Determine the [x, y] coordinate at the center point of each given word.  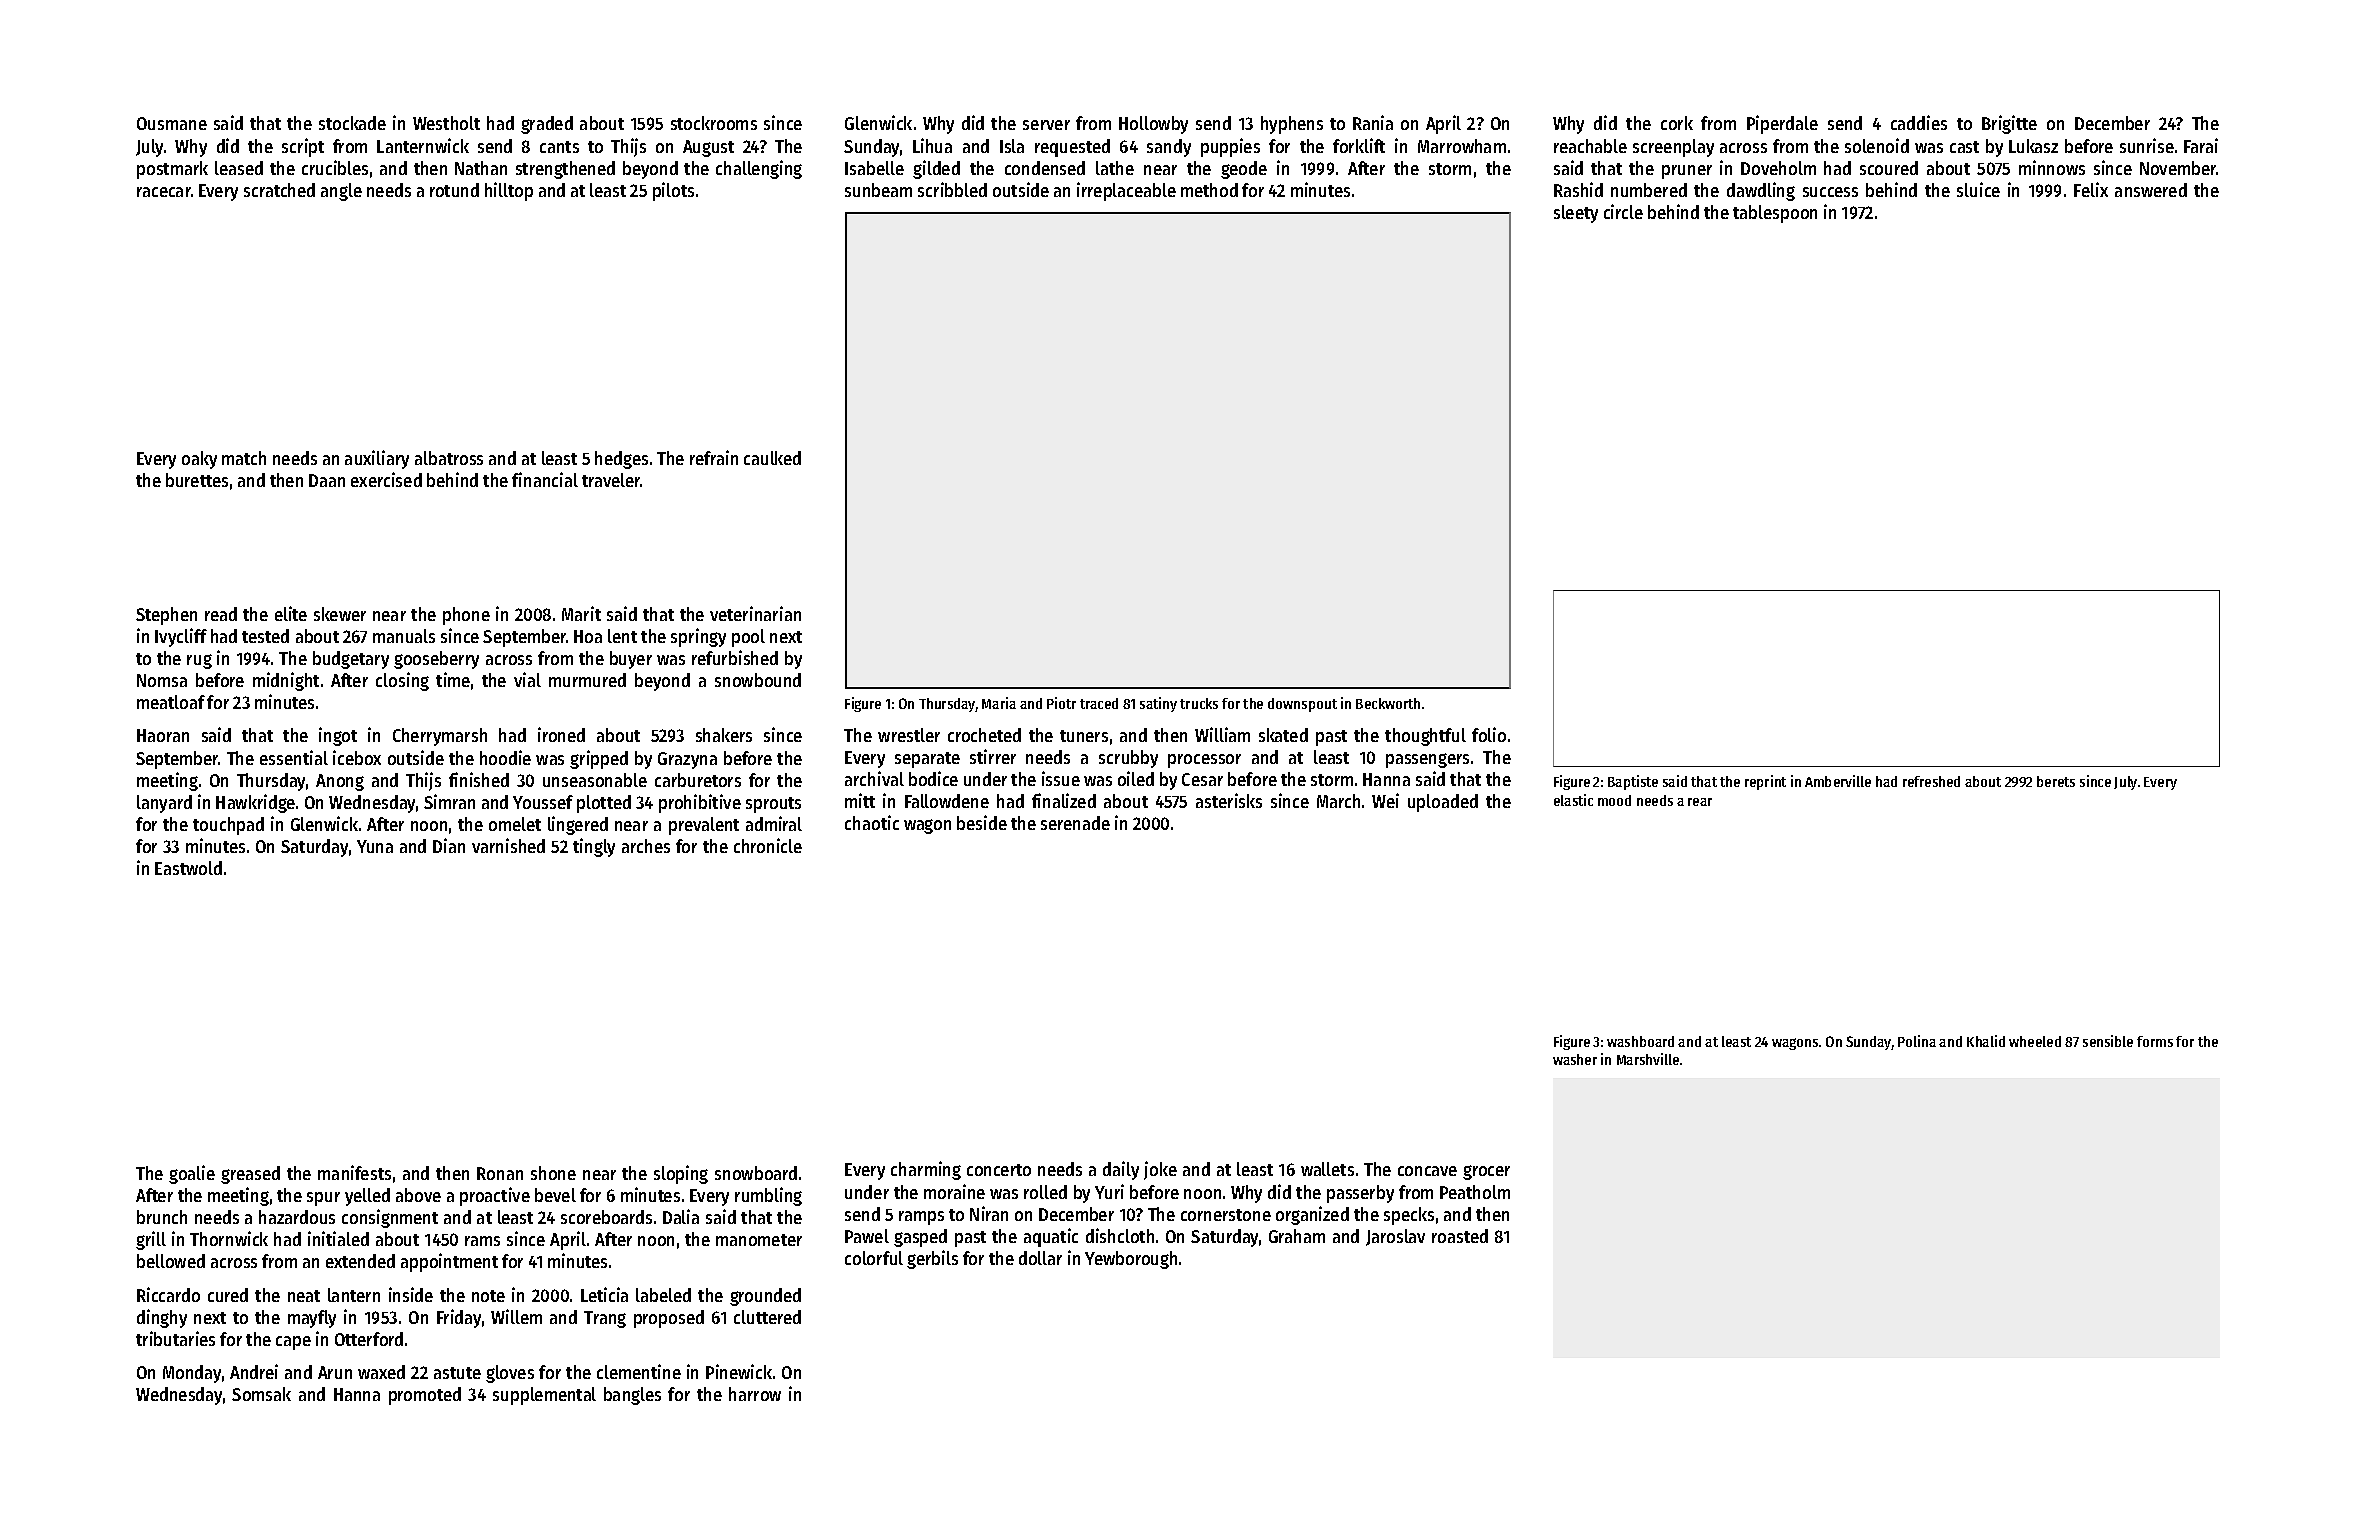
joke [1160, 1170]
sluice [1978, 189]
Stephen [166, 616]
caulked [772, 458]
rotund [454, 190]
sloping [681, 1174]
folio [1489, 734]
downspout [1302, 705]
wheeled [2035, 1041]
